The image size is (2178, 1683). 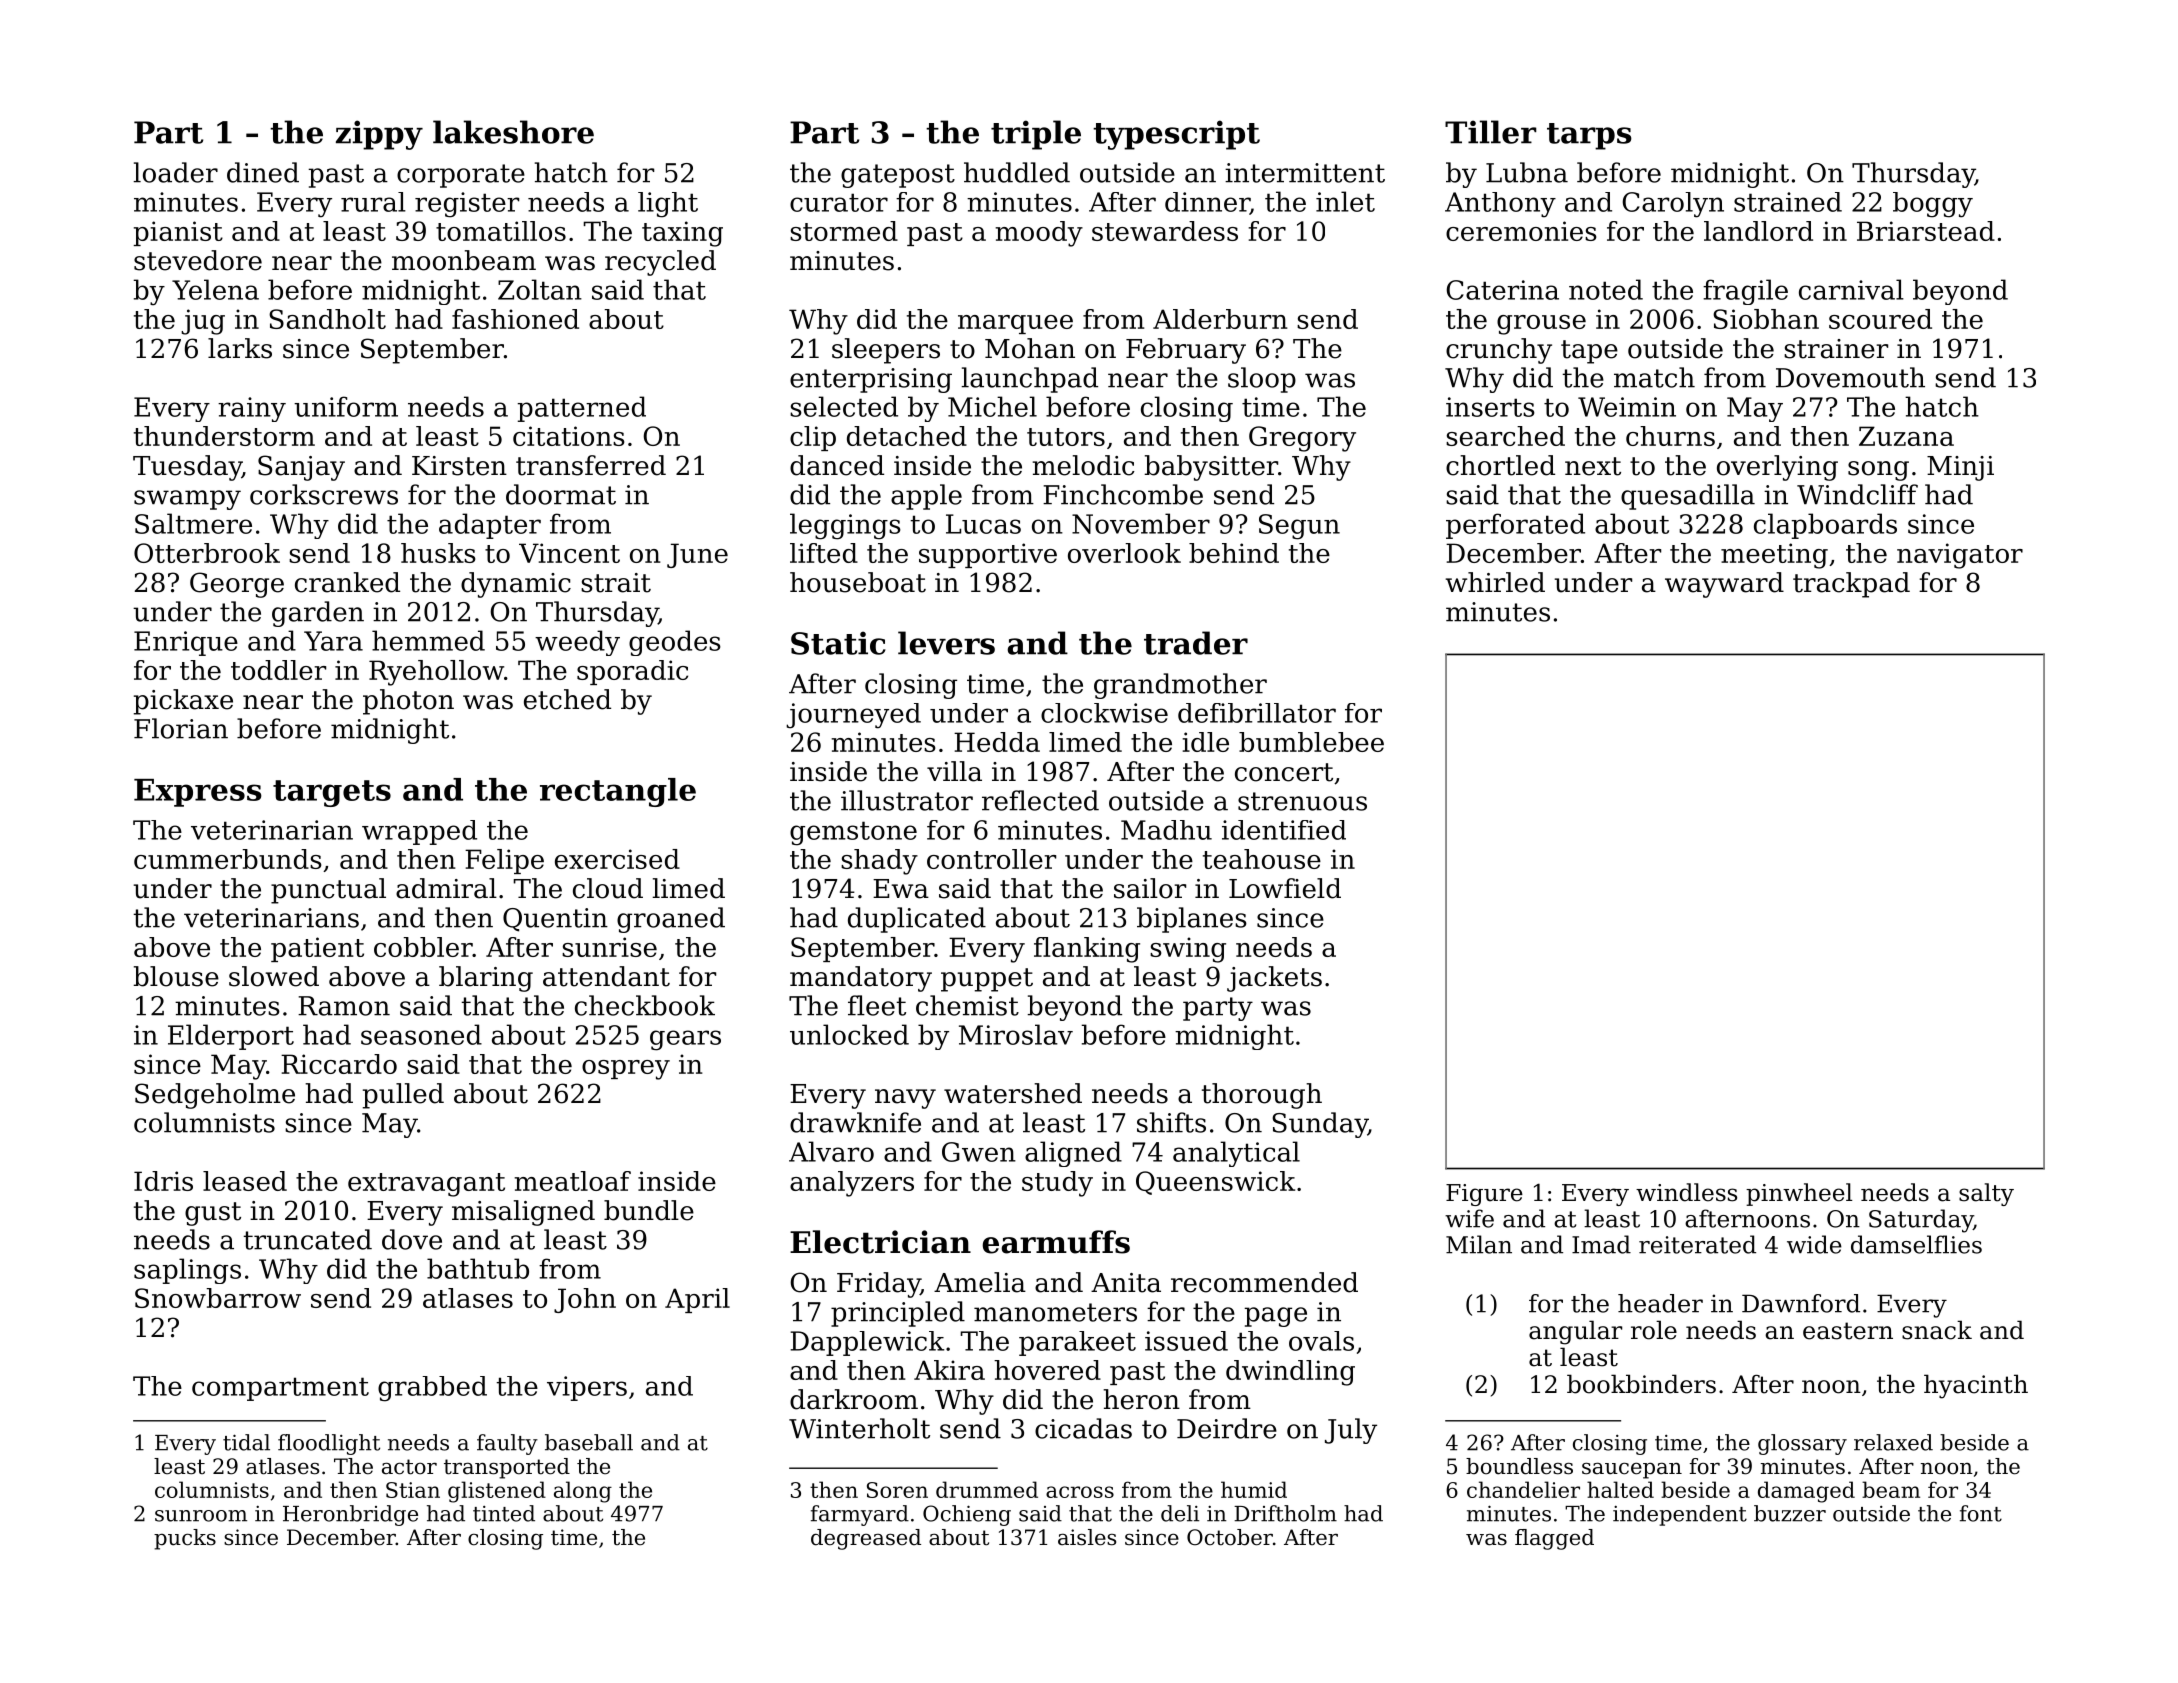 I want to click on sunroom, so click(x=201, y=1516).
